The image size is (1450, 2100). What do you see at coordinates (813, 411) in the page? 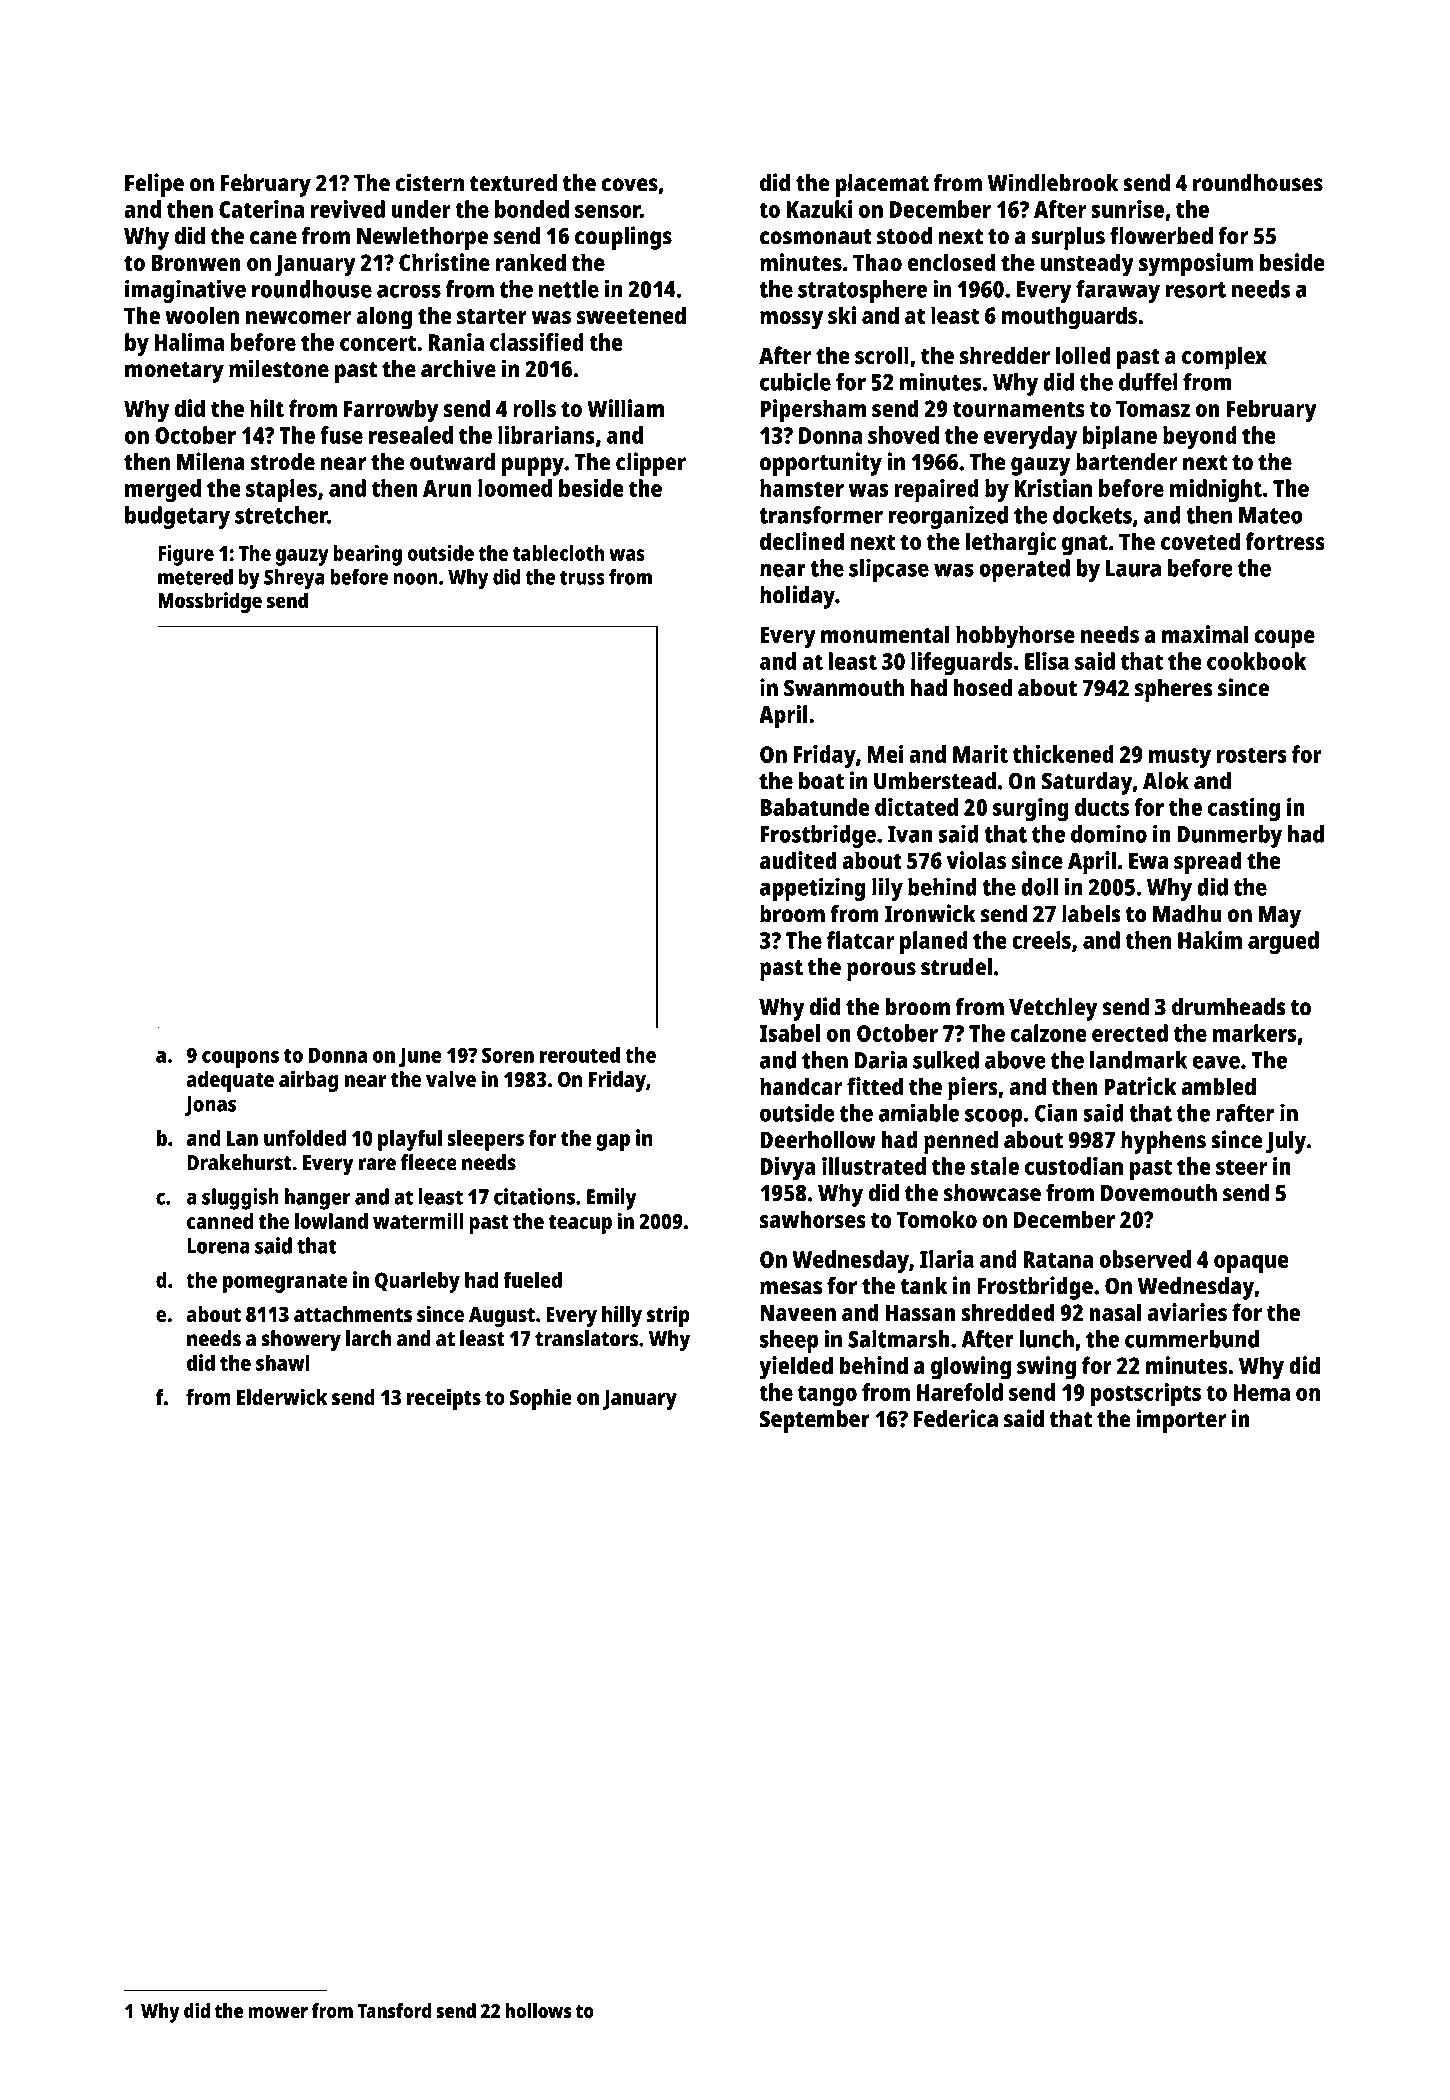
I see `Pipersham` at bounding box center [813, 411].
